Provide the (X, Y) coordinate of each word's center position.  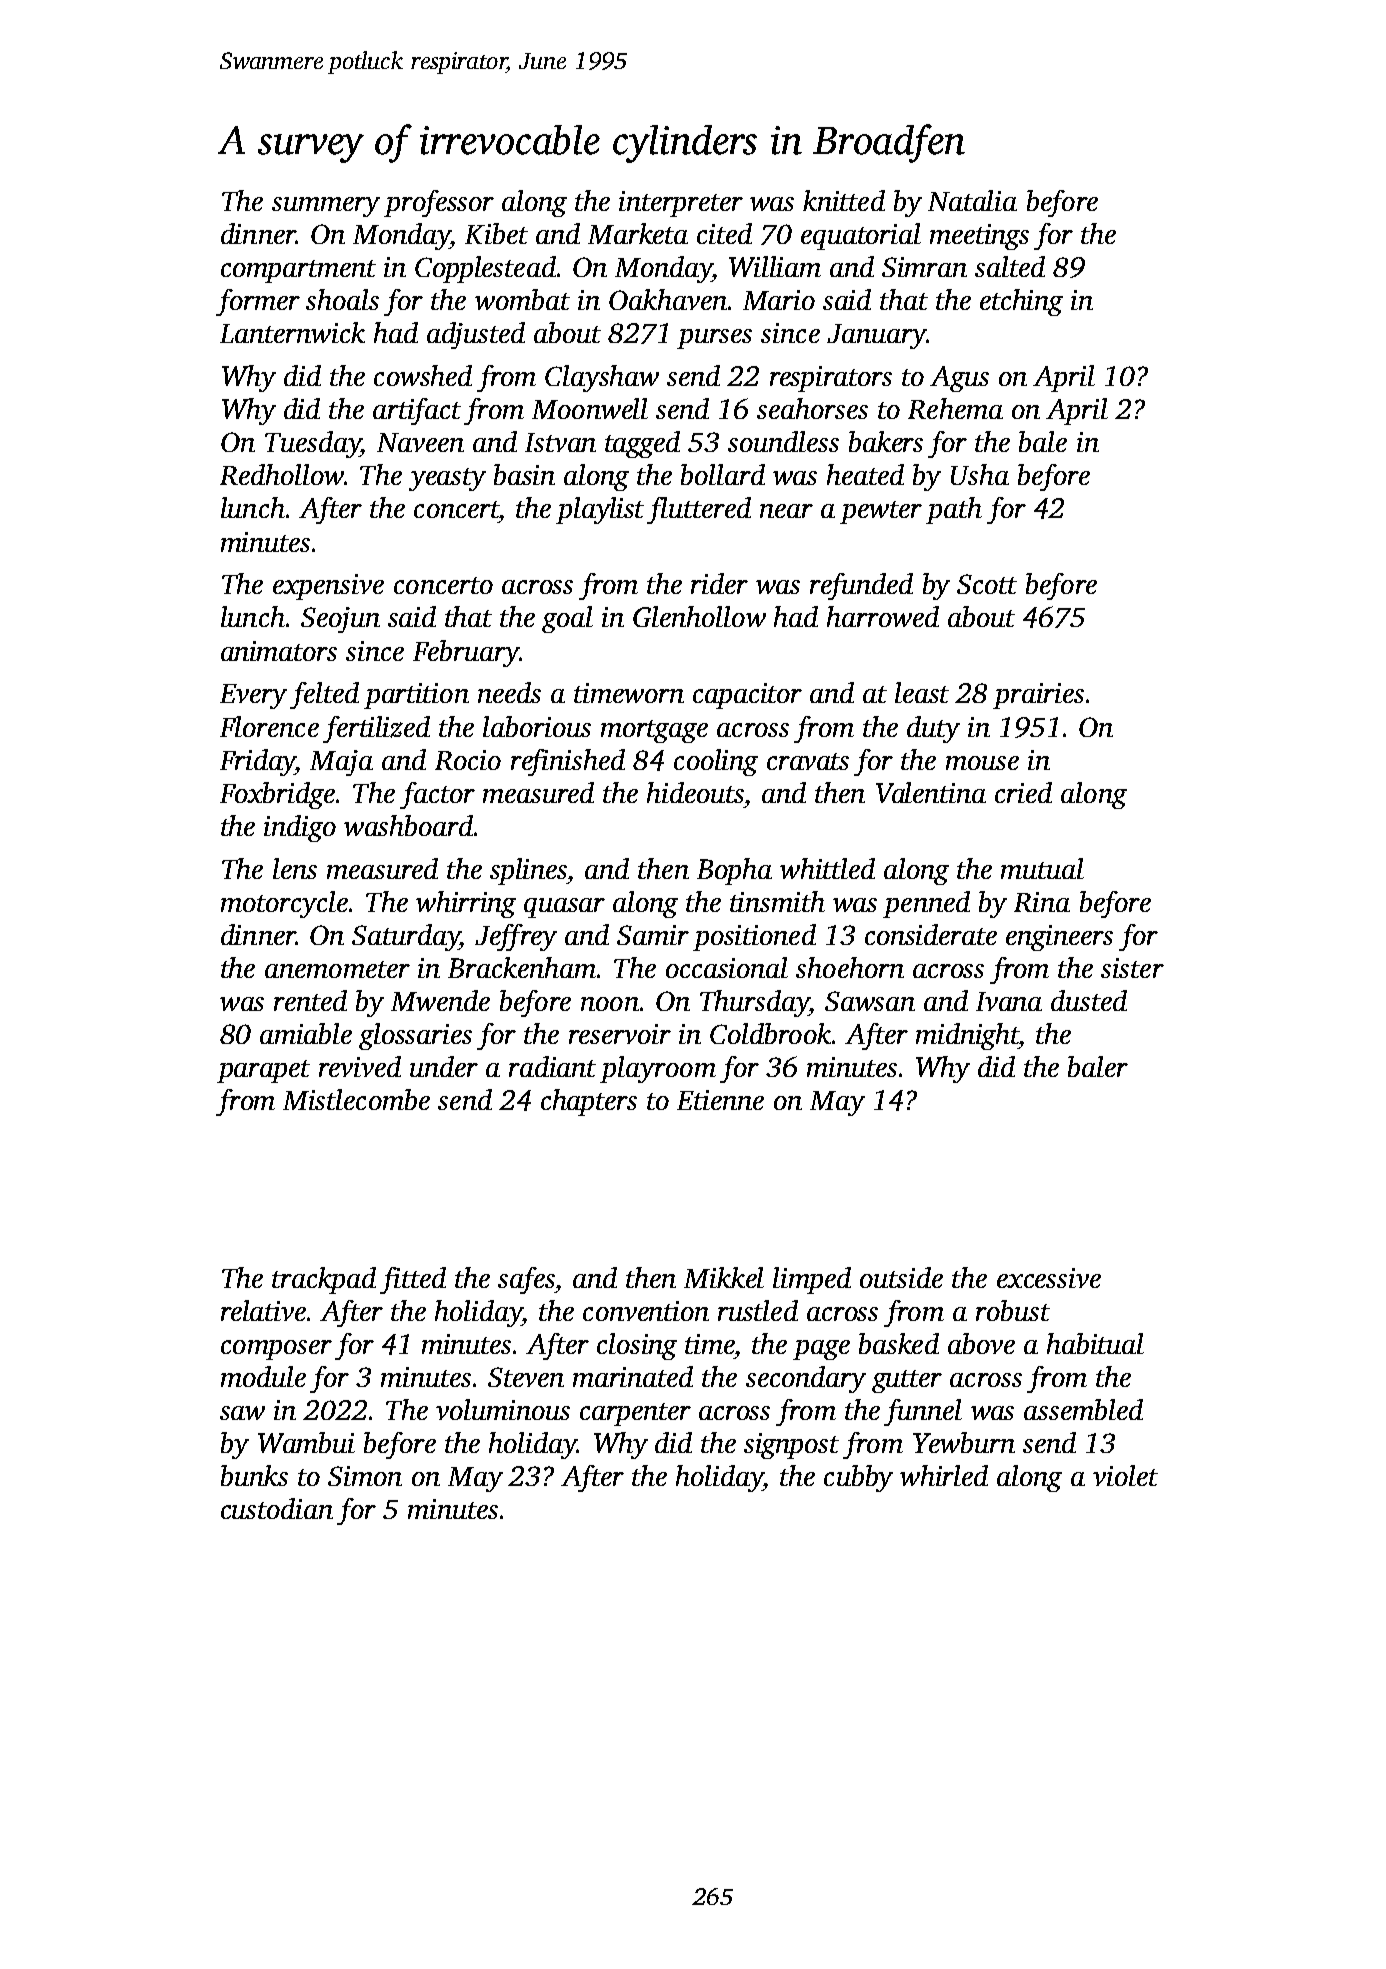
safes (526, 1280)
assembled (1083, 1409)
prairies (1038, 696)
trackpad (324, 1280)
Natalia (972, 200)
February (466, 653)
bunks (254, 1475)
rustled (758, 1310)
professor (439, 203)
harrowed (883, 616)
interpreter (681, 204)
